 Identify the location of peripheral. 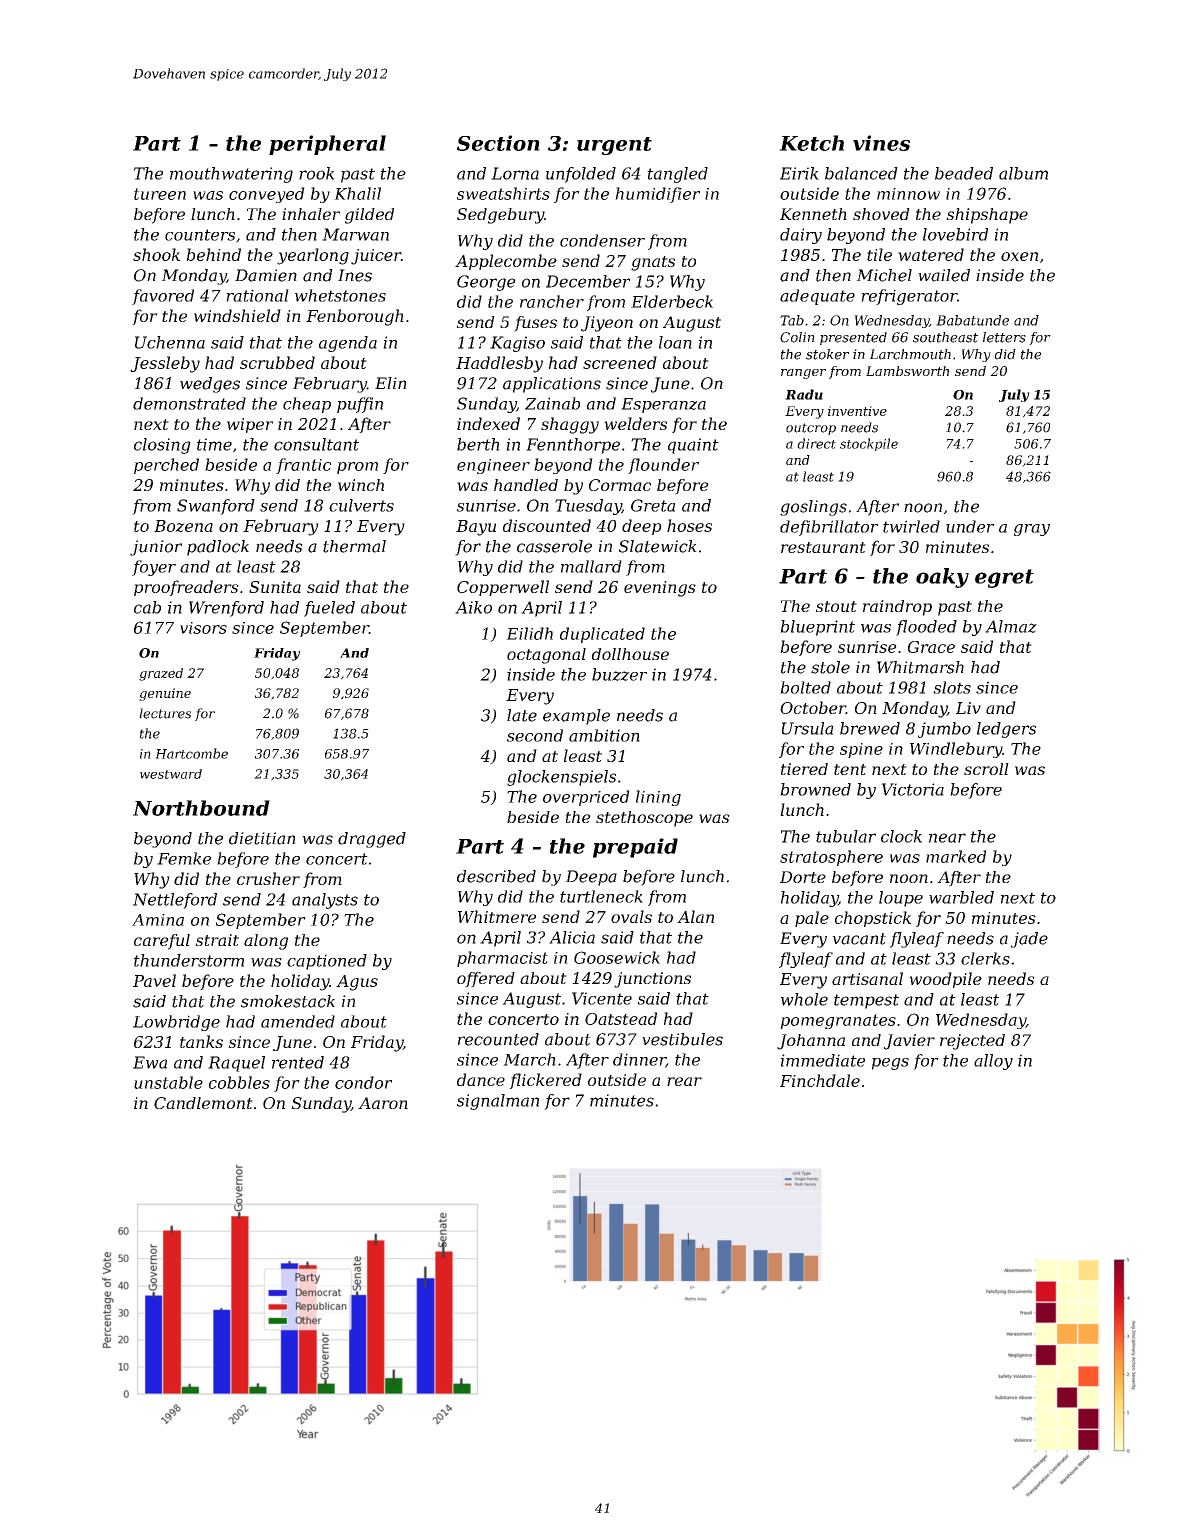
(327, 145).
